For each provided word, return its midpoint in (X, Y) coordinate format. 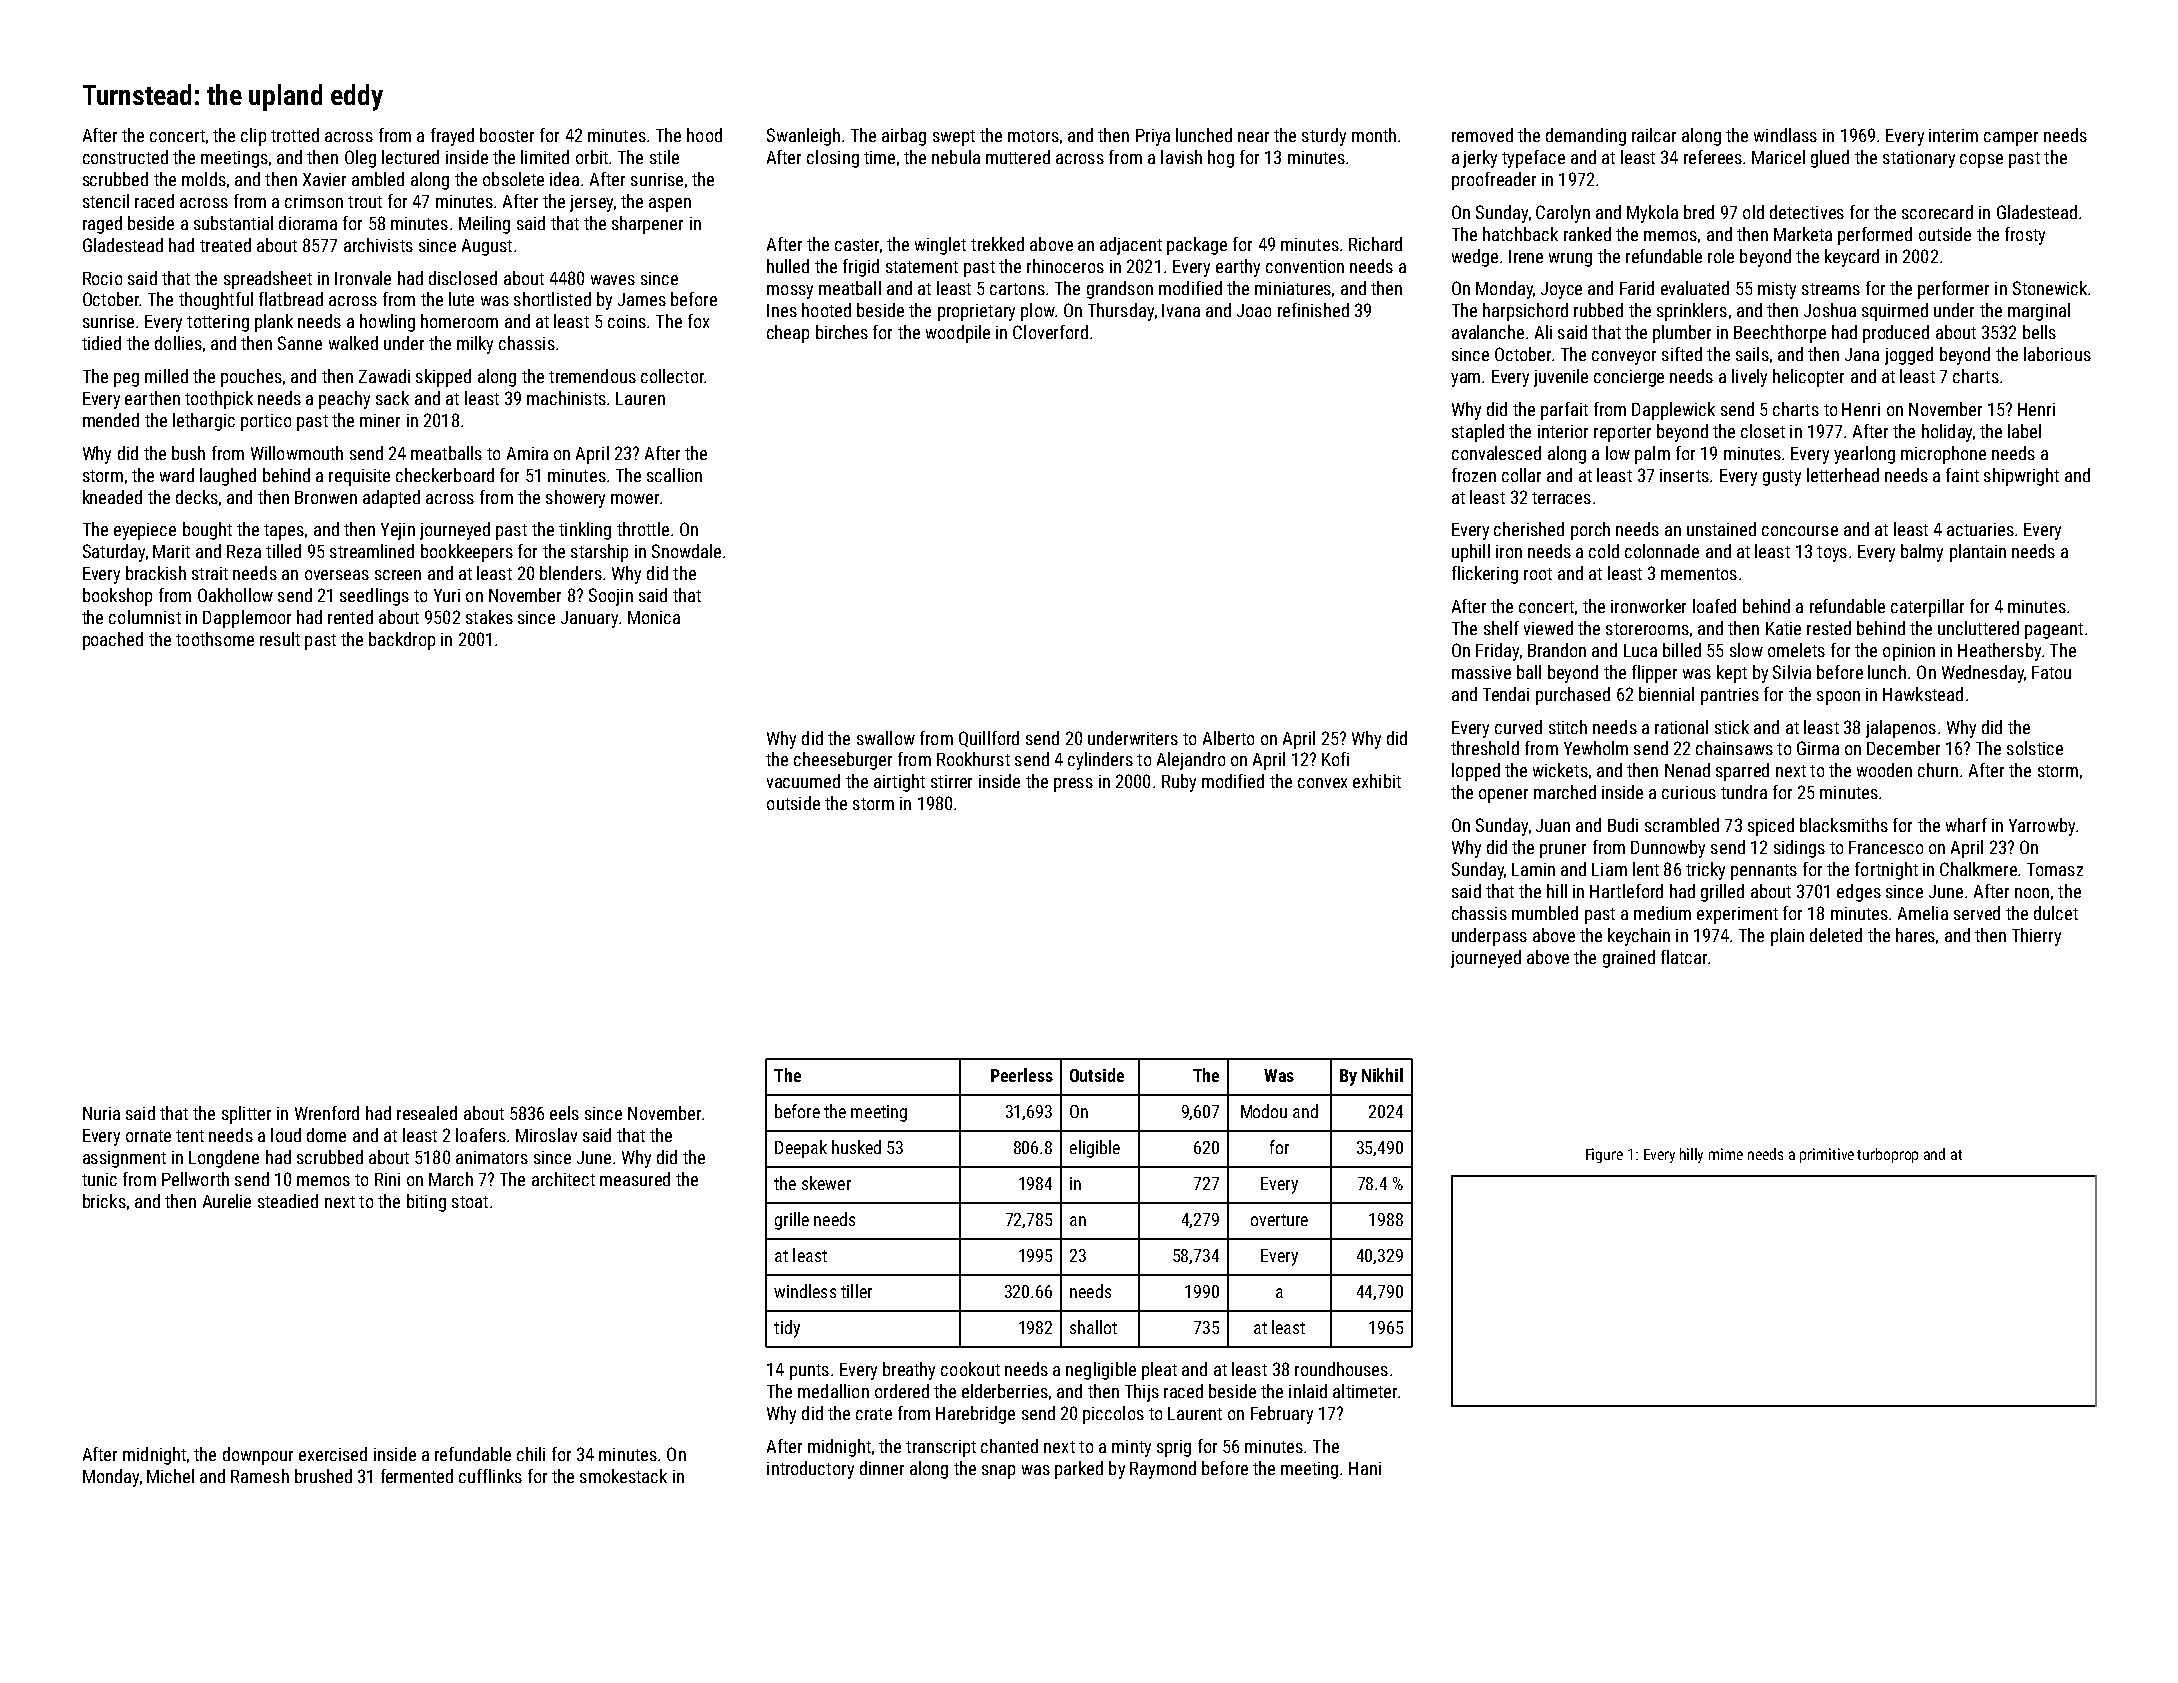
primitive (1827, 1155)
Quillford (989, 739)
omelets (1796, 650)
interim (1953, 135)
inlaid (1308, 1391)
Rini (387, 1179)
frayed (452, 137)
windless (805, 1291)
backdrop (402, 641)
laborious (2057, 354)
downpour (258, 1456)
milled (166, 376)
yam (1465, 380)
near (1253, 137)
